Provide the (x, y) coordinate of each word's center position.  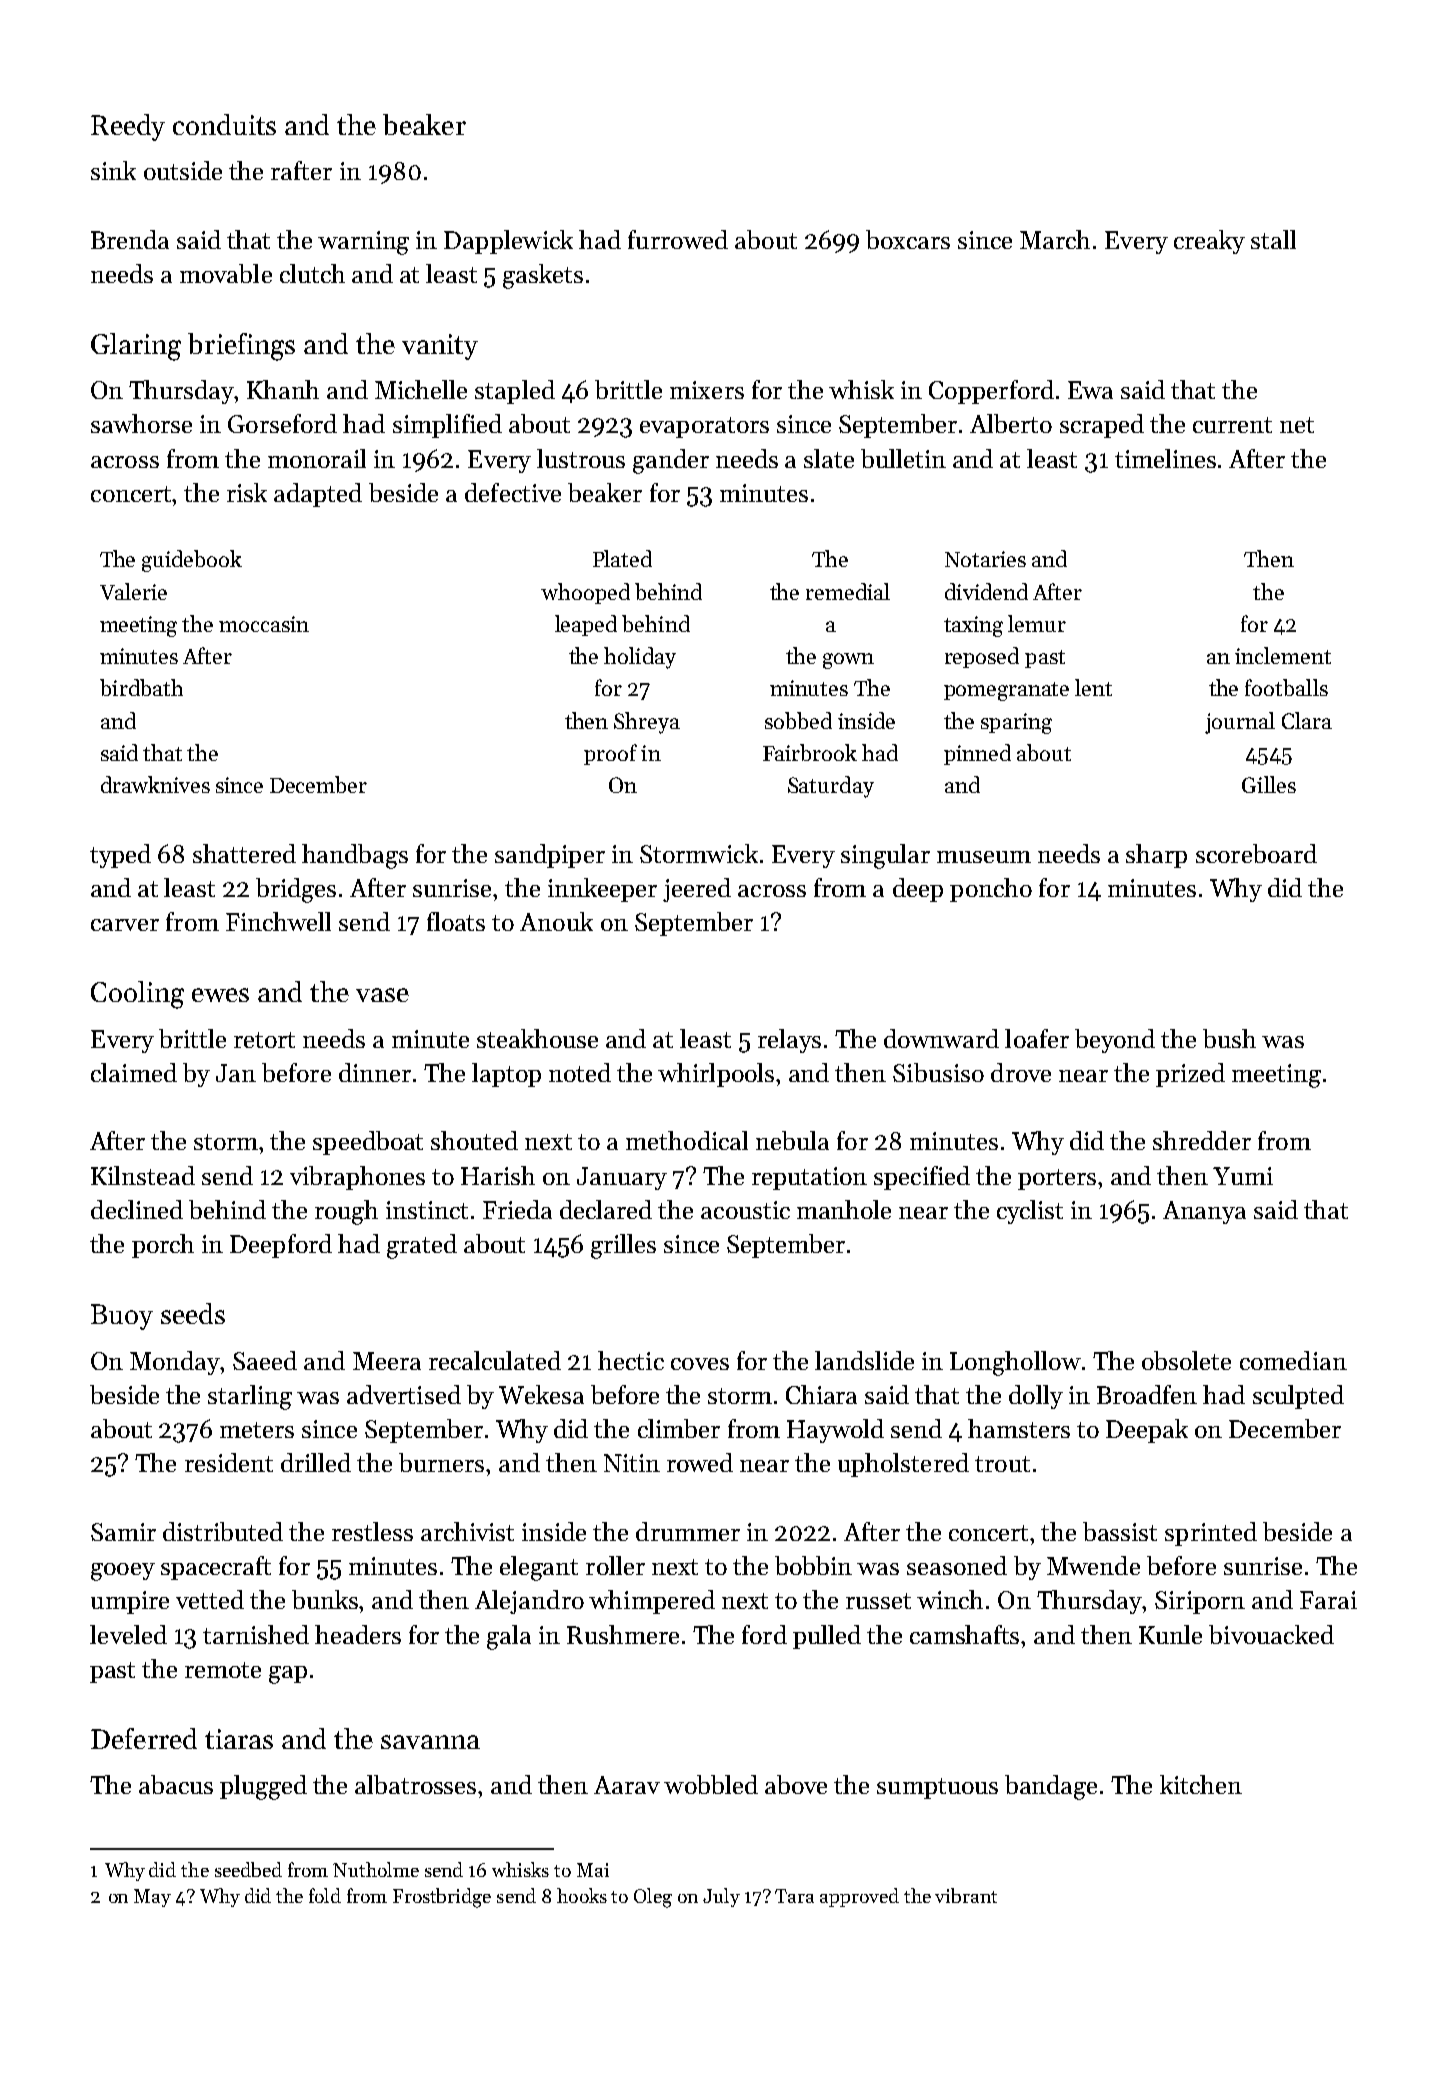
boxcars (908, 239)
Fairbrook (810, 752)
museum (984, 857)
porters (1057, 1179)
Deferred (144, 1738)
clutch (312, 273)
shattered (244, 853)
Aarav (627, 1785)
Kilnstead (143, 1175)
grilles (623, 1246)
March (1055, 239)
